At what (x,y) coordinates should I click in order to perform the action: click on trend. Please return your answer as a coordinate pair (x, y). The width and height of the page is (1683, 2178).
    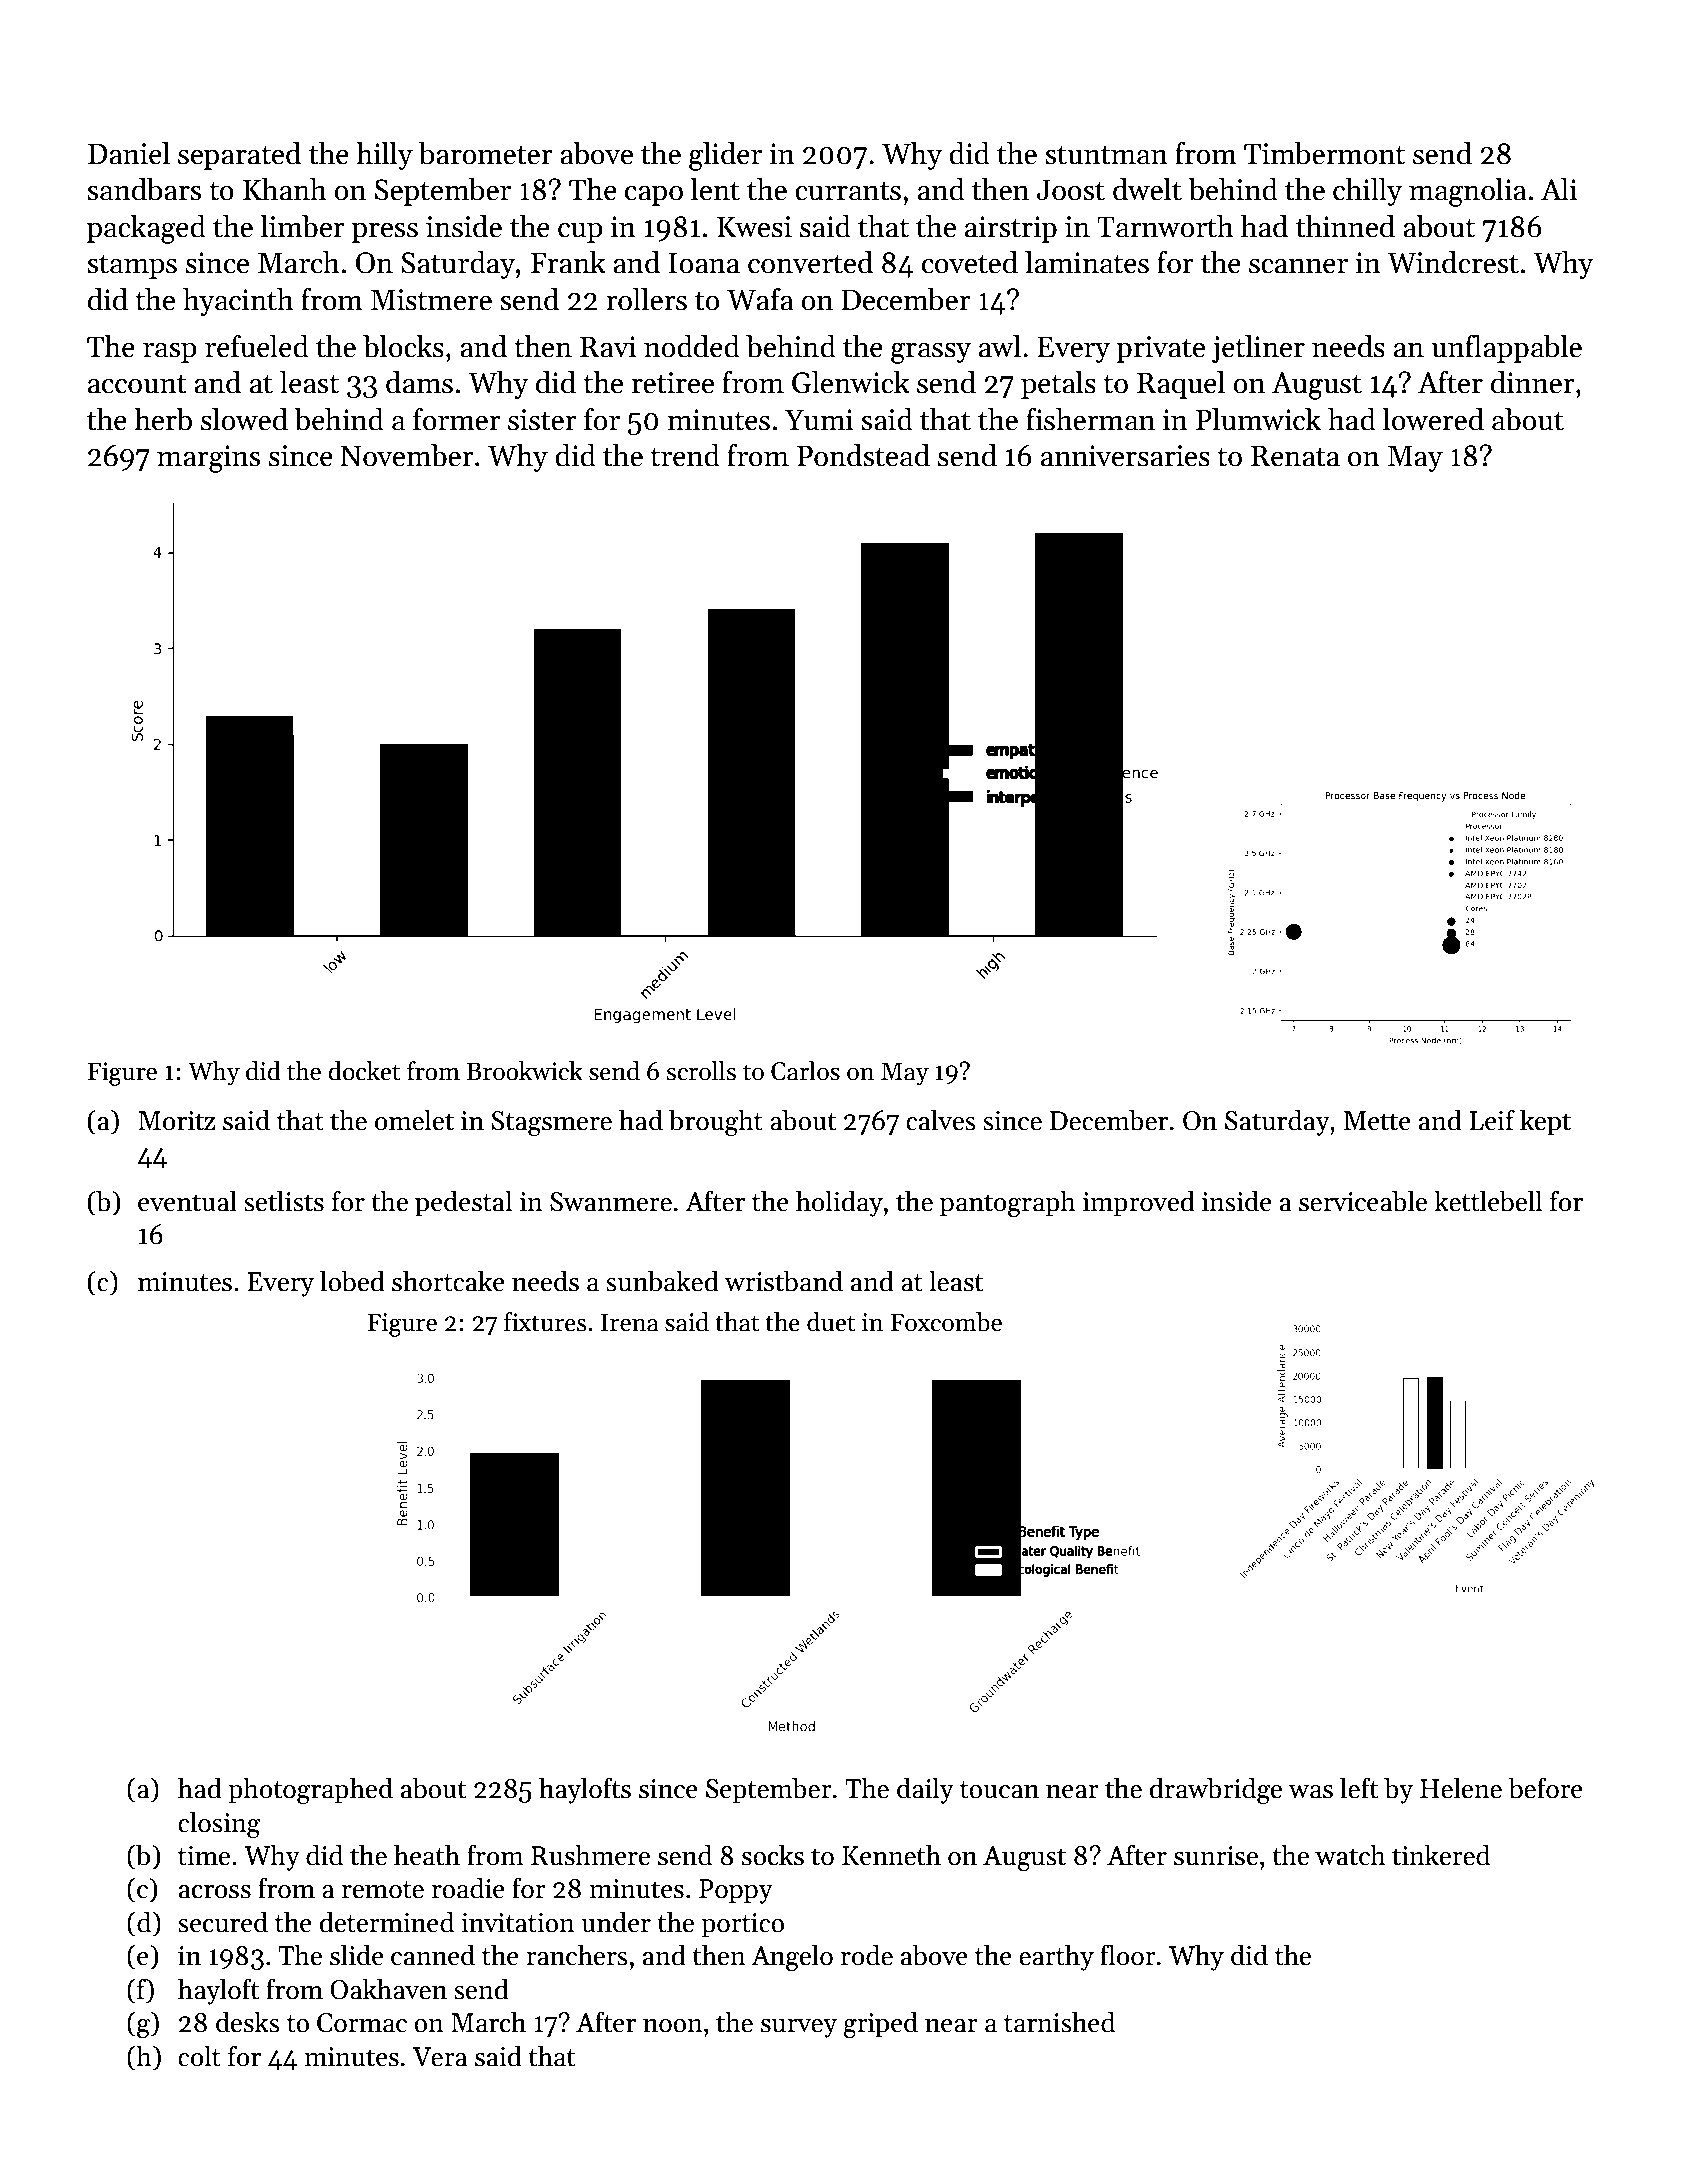
    Looking at the image, I should click on (685, 455).
